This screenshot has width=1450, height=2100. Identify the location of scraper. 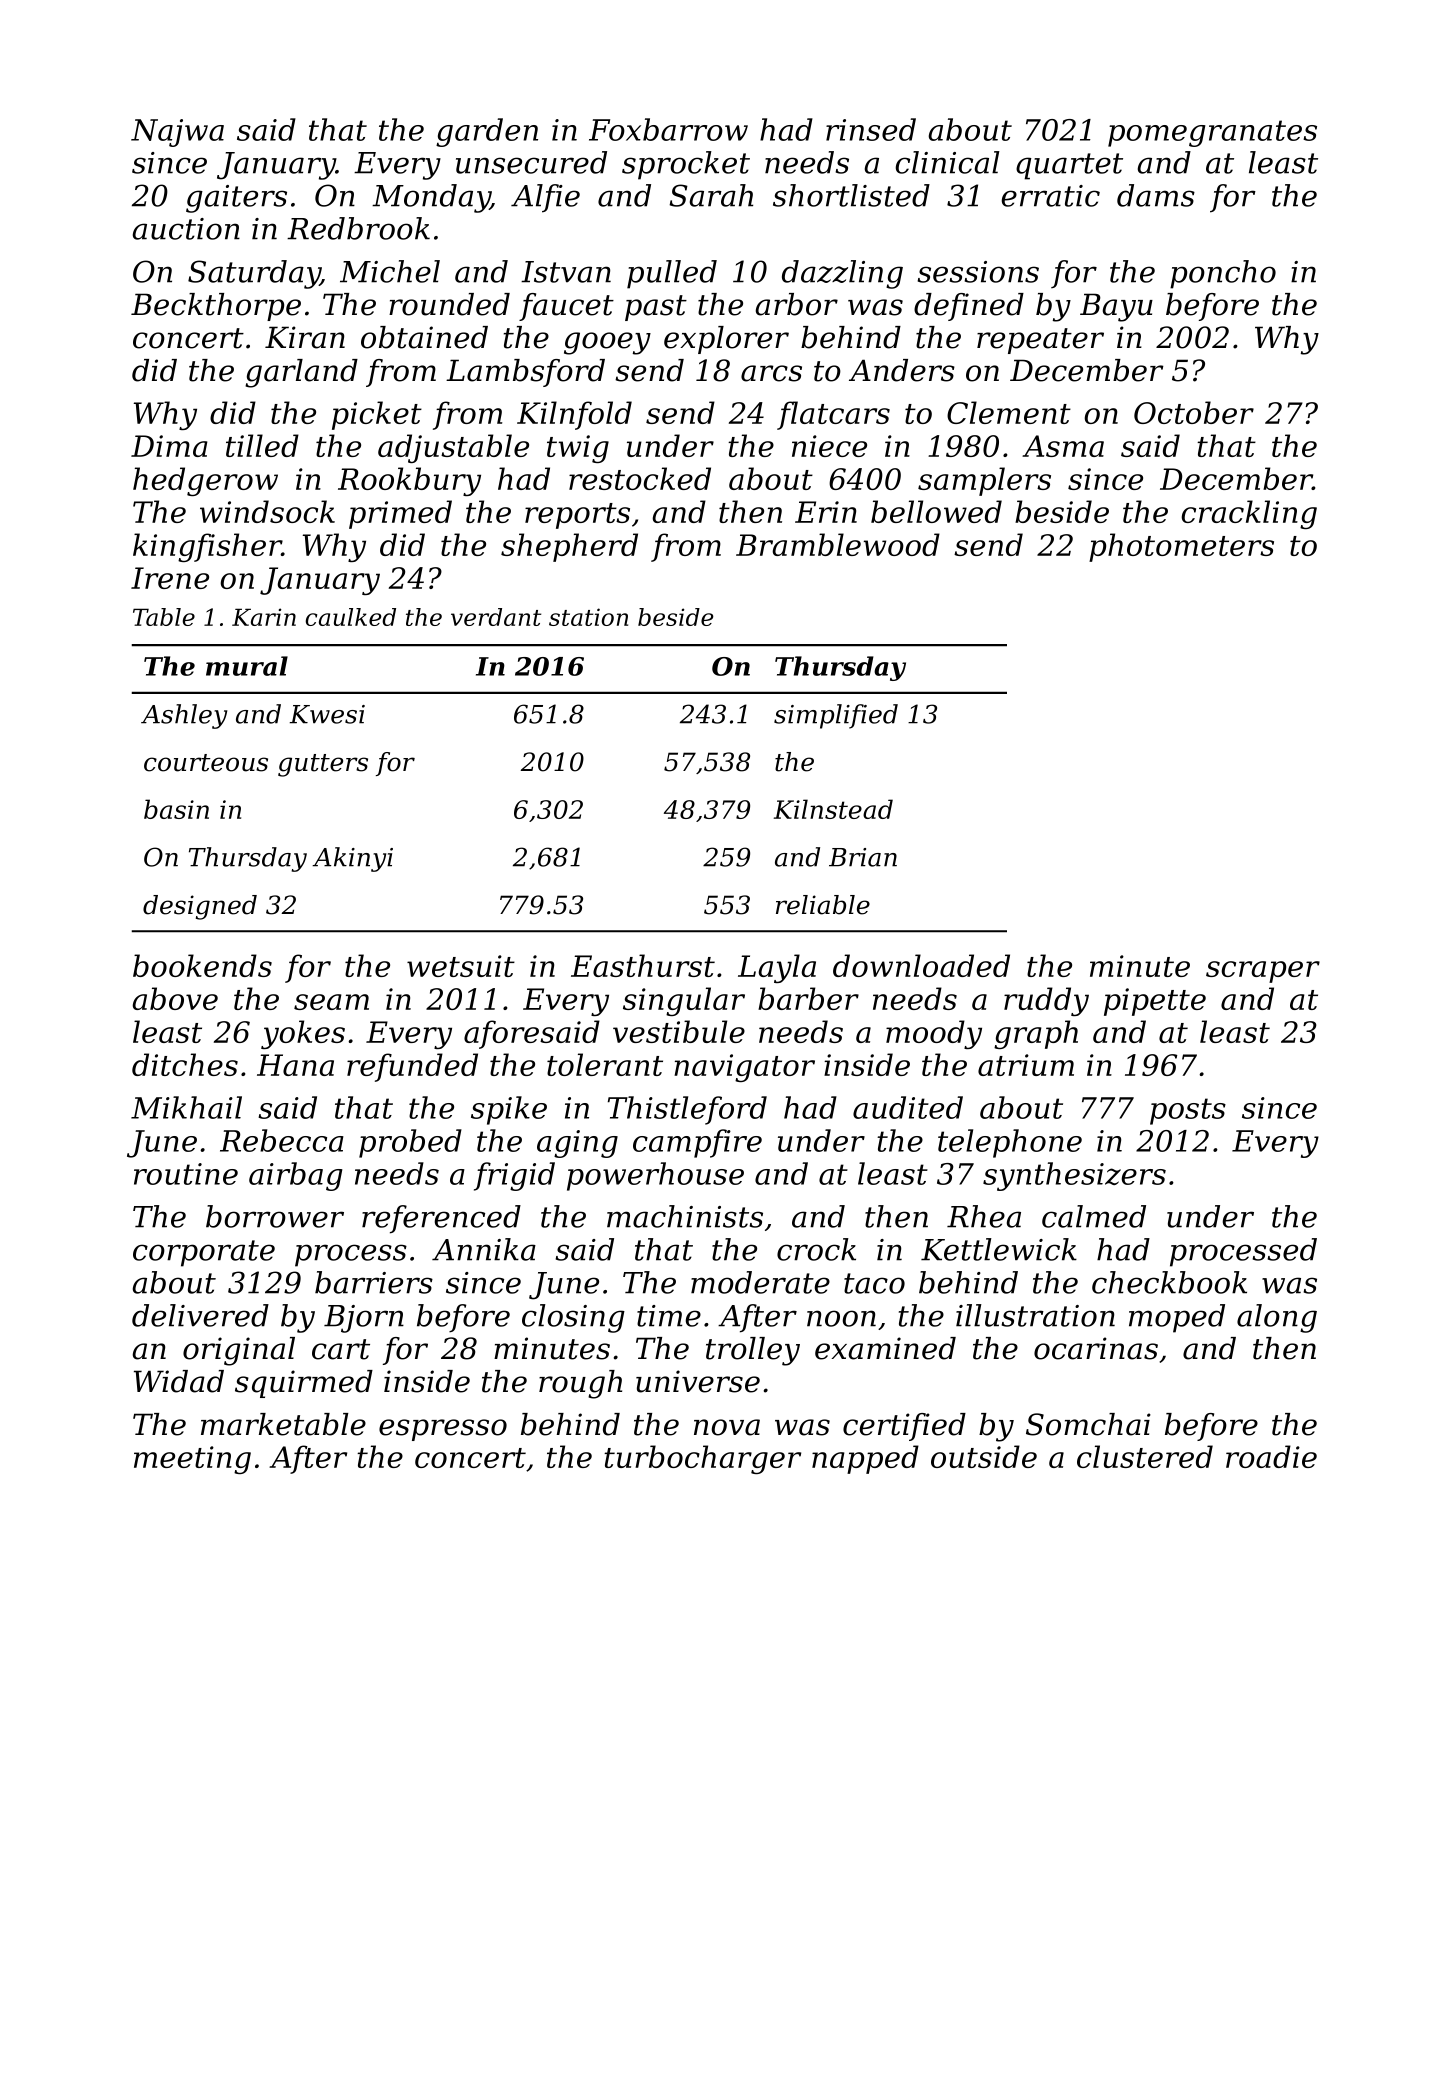
(1263, 972).
